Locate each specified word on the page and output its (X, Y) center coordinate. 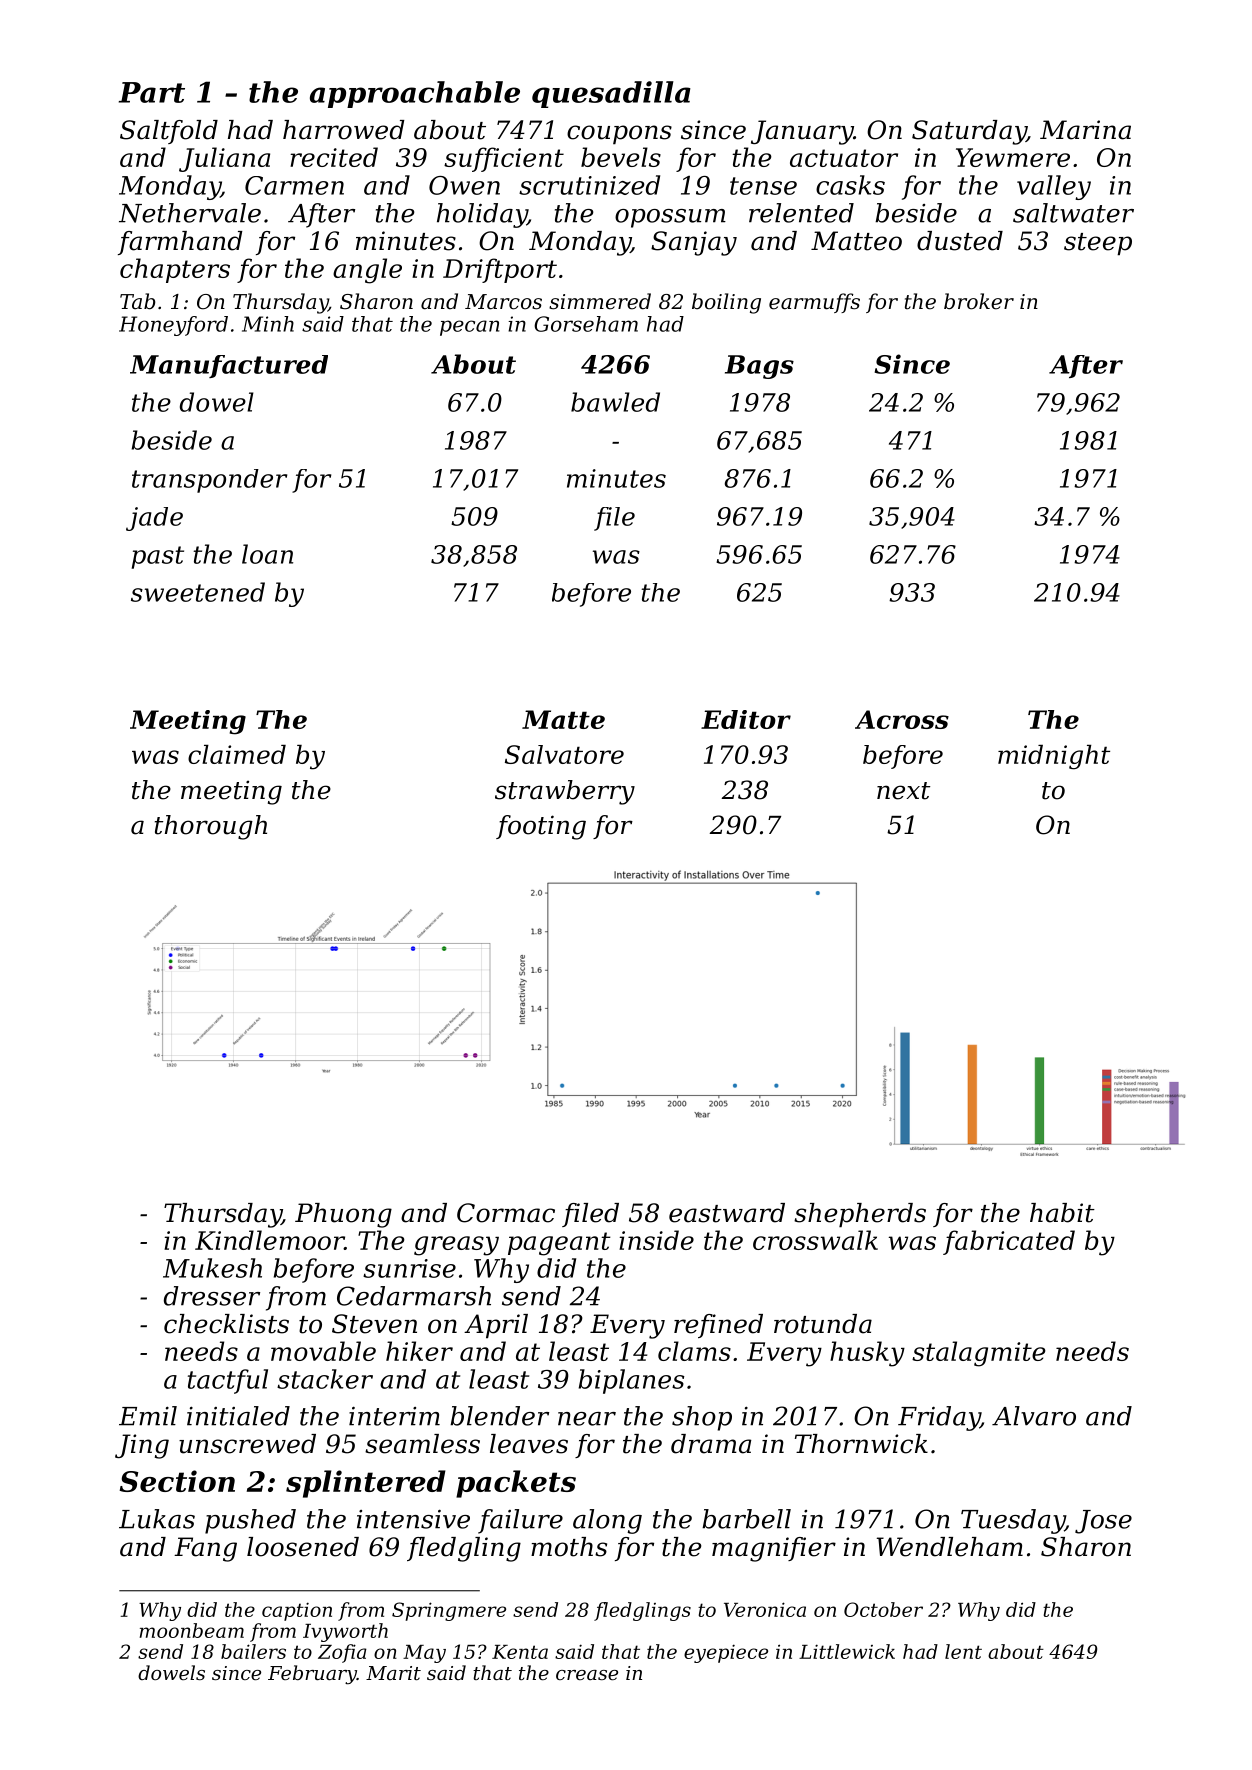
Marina (1085, 130)
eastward (727, 1213)
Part (152, 92)
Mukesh (212, 1268)
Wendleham (950, 1547)
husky (867, 1354)
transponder (209, 481)
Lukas (157, 1519)
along (607, 1521)
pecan (469, 328)
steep (1098, 244)
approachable (415, 94)
